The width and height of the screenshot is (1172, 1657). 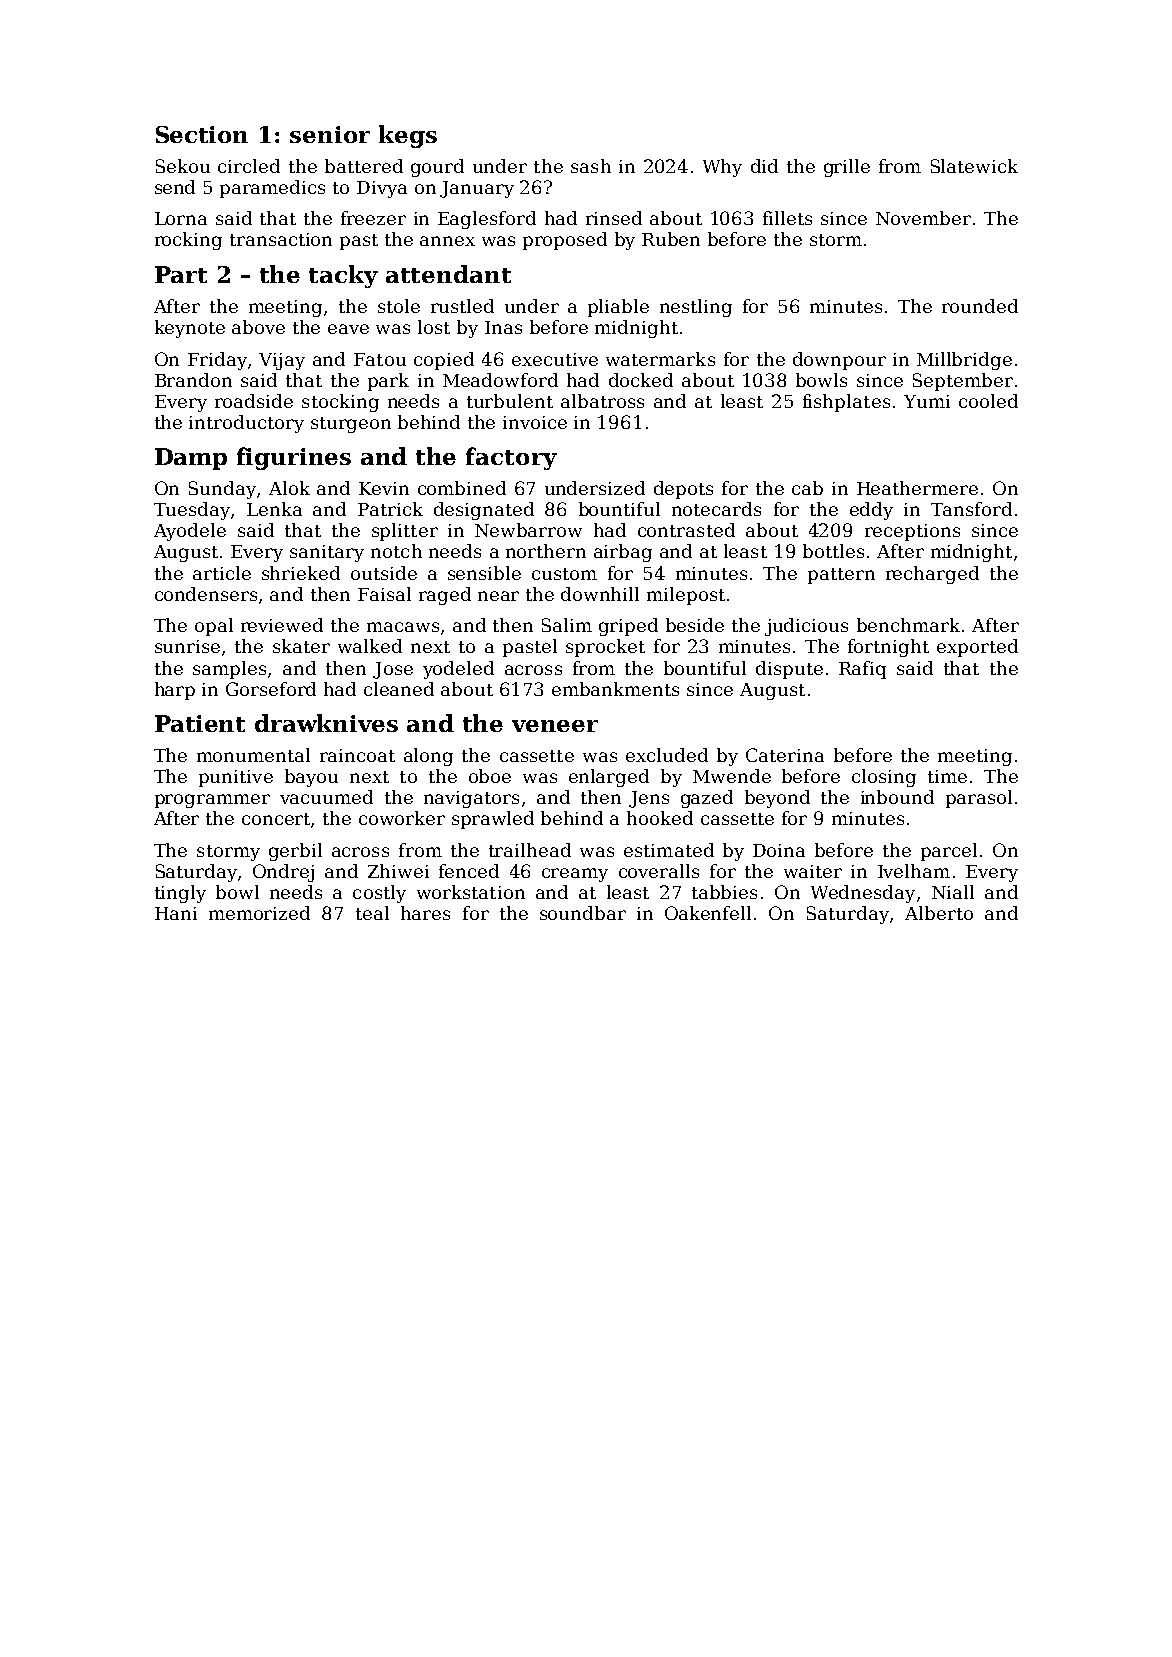 What do you see at coordinates (659, 871) in the screenshot?
I see `coveralls` at bounding box center [659, 871].
